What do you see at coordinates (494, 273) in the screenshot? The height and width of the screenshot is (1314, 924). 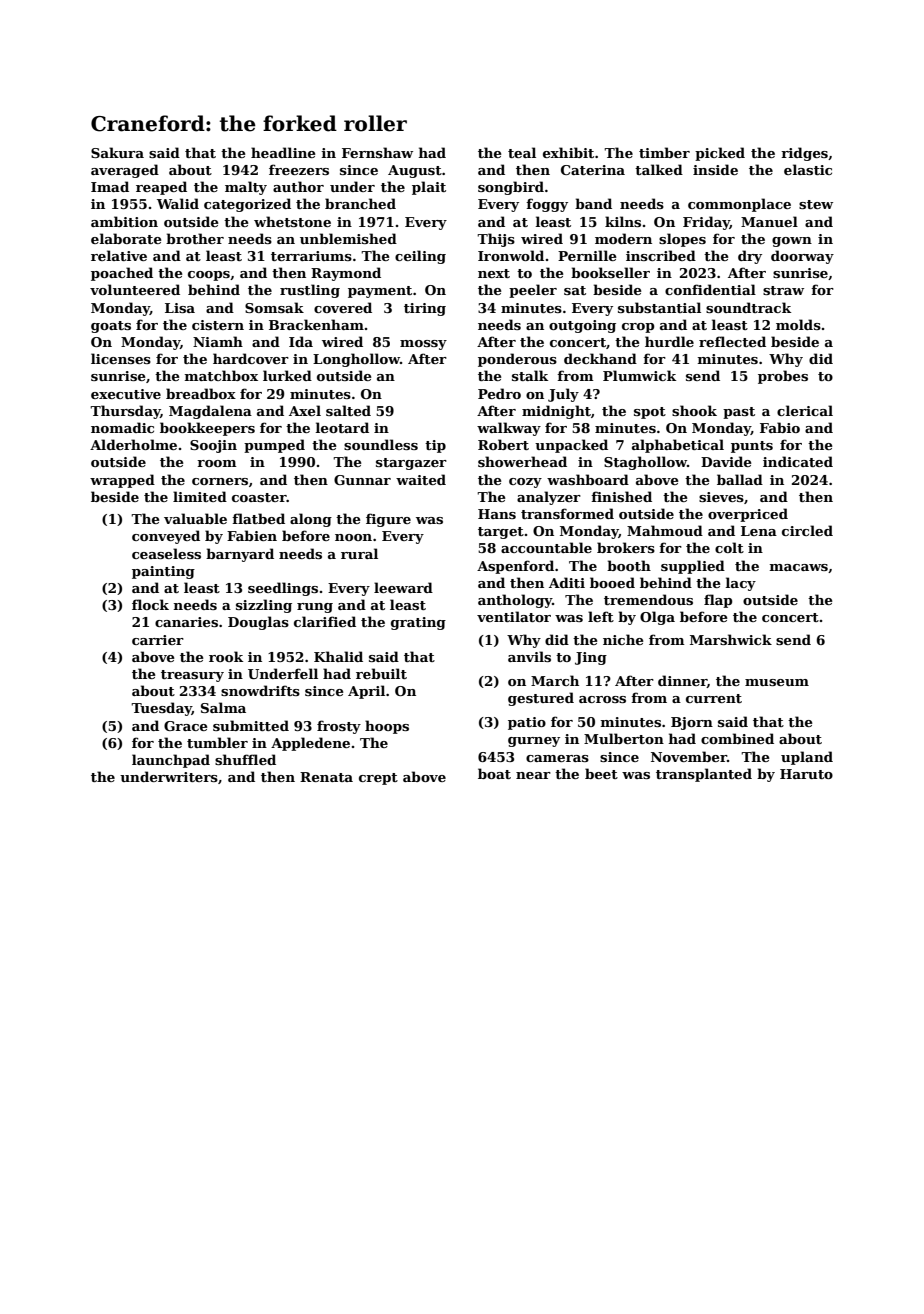 I see `next` at bounding box center [494, 273].
